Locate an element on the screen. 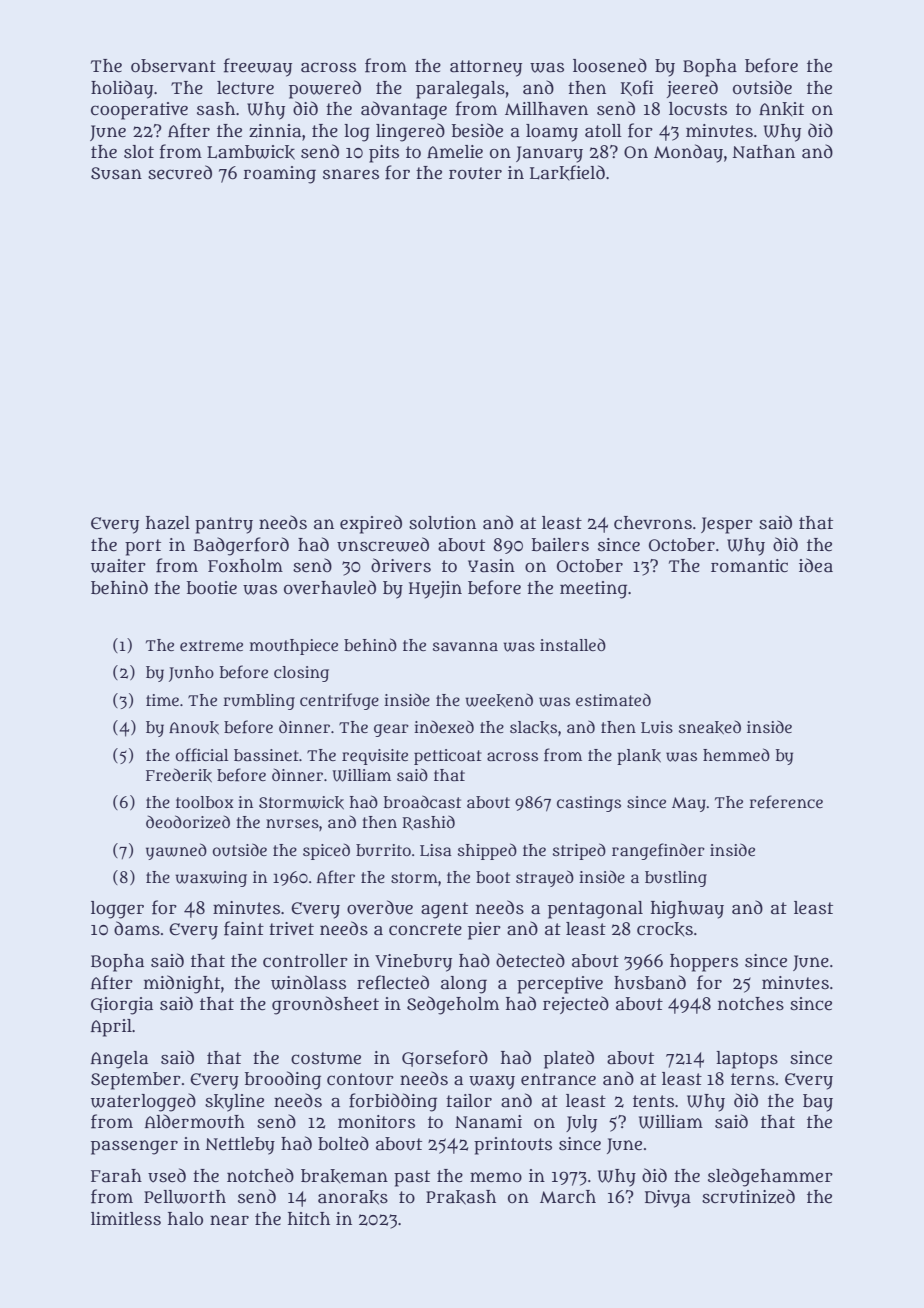  reference is located at coordinates (786, 802).
